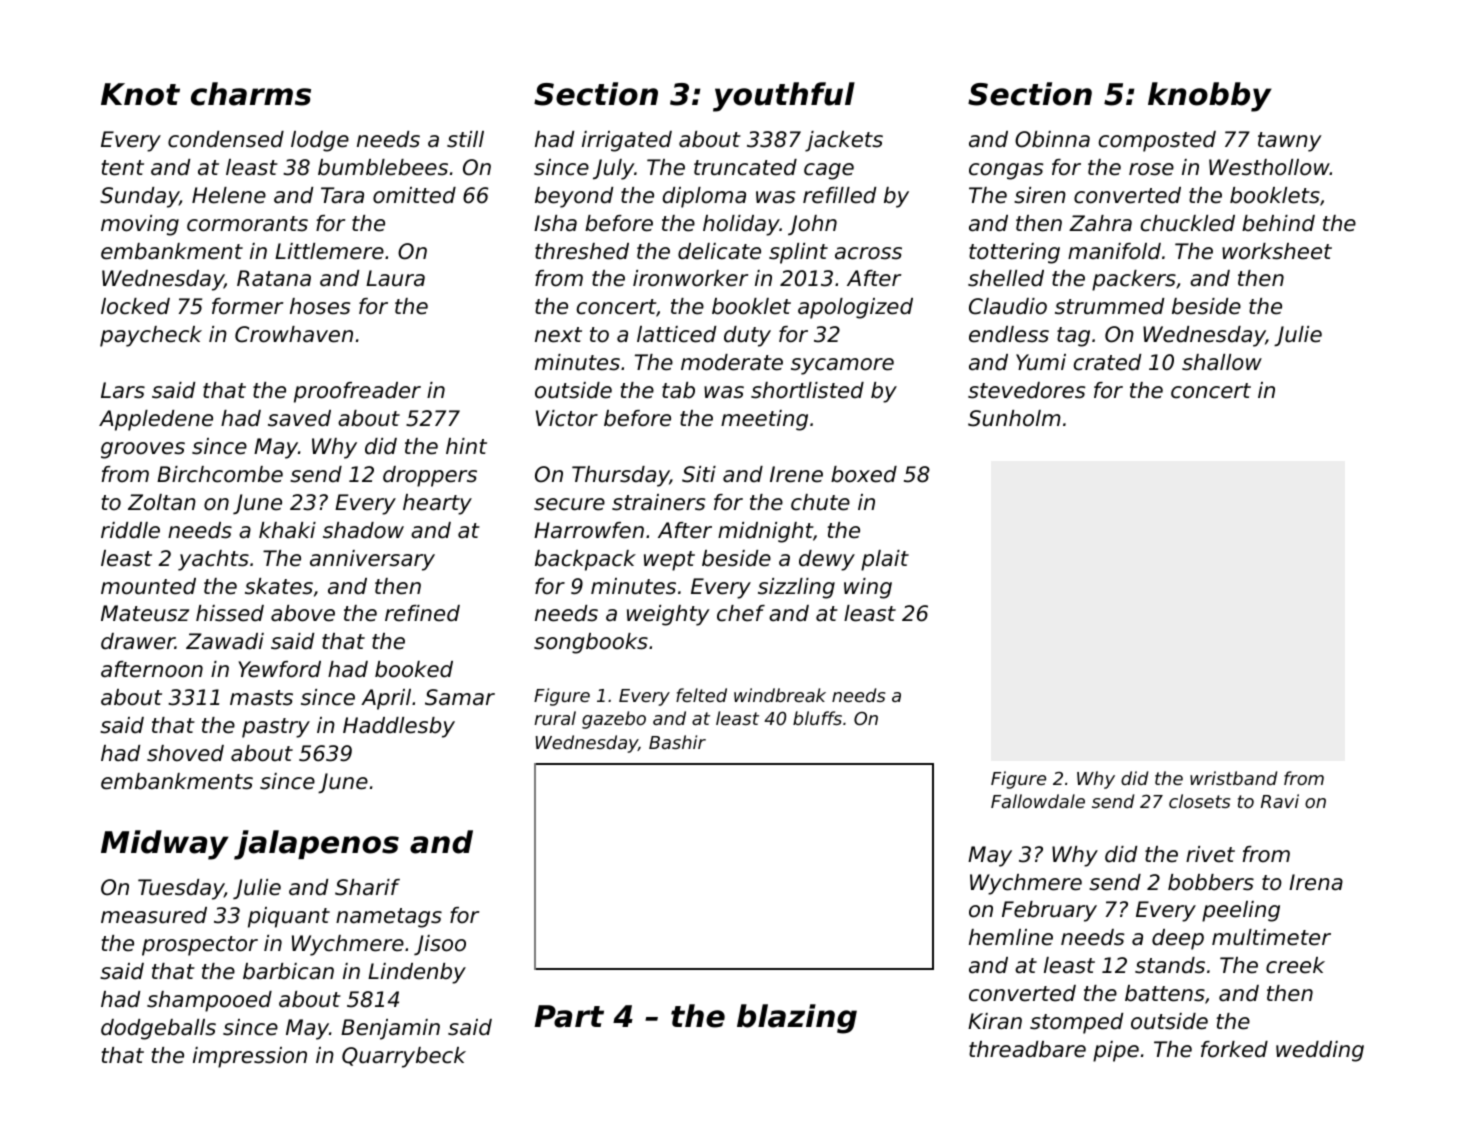 This page has height=1134, width=1468. I want to click on wedding, so click(1320, 1051).
